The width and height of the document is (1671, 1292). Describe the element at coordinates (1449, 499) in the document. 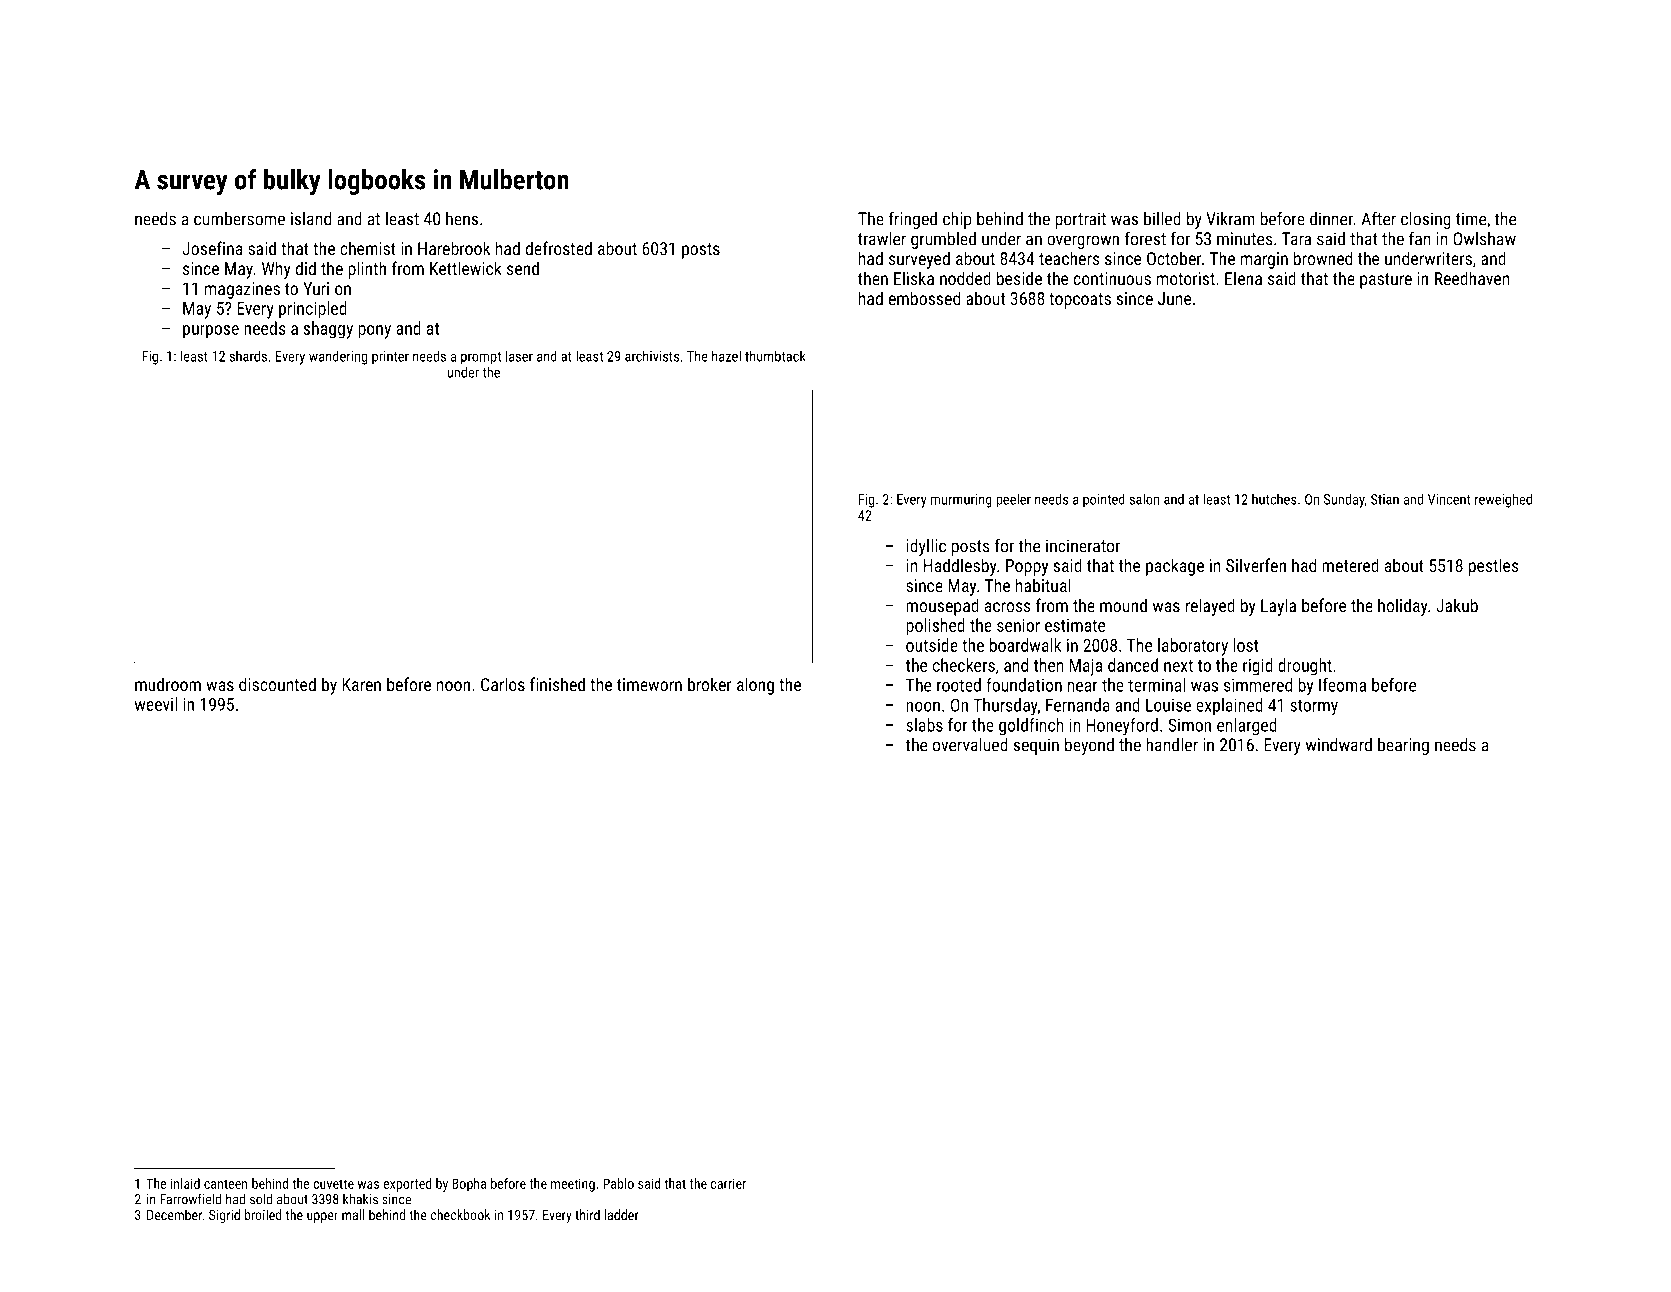

I see `Vincent` at that location.
